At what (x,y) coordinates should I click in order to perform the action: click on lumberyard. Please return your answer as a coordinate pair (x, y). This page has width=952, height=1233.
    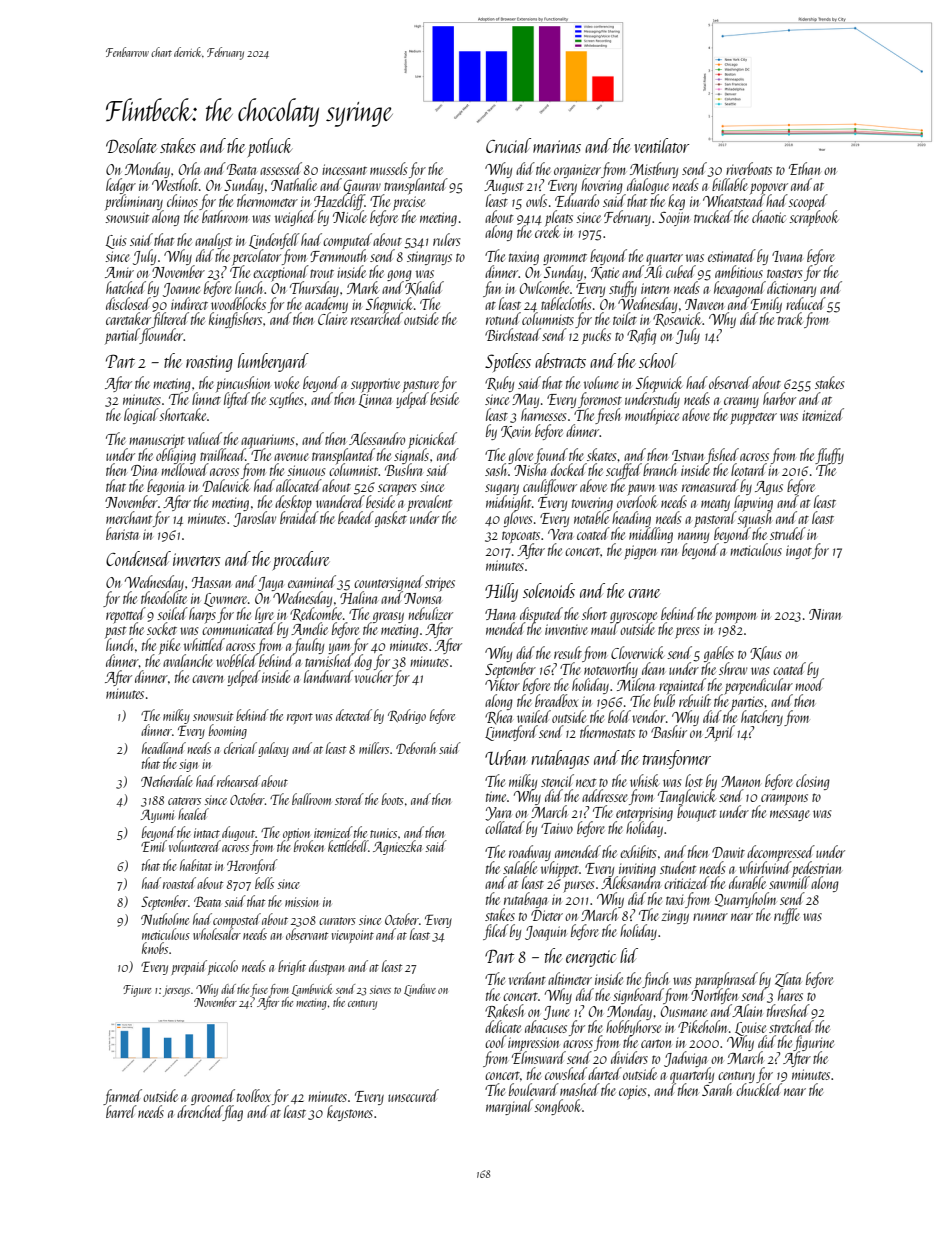
    Looking at the image, I should click on (273, 362).
